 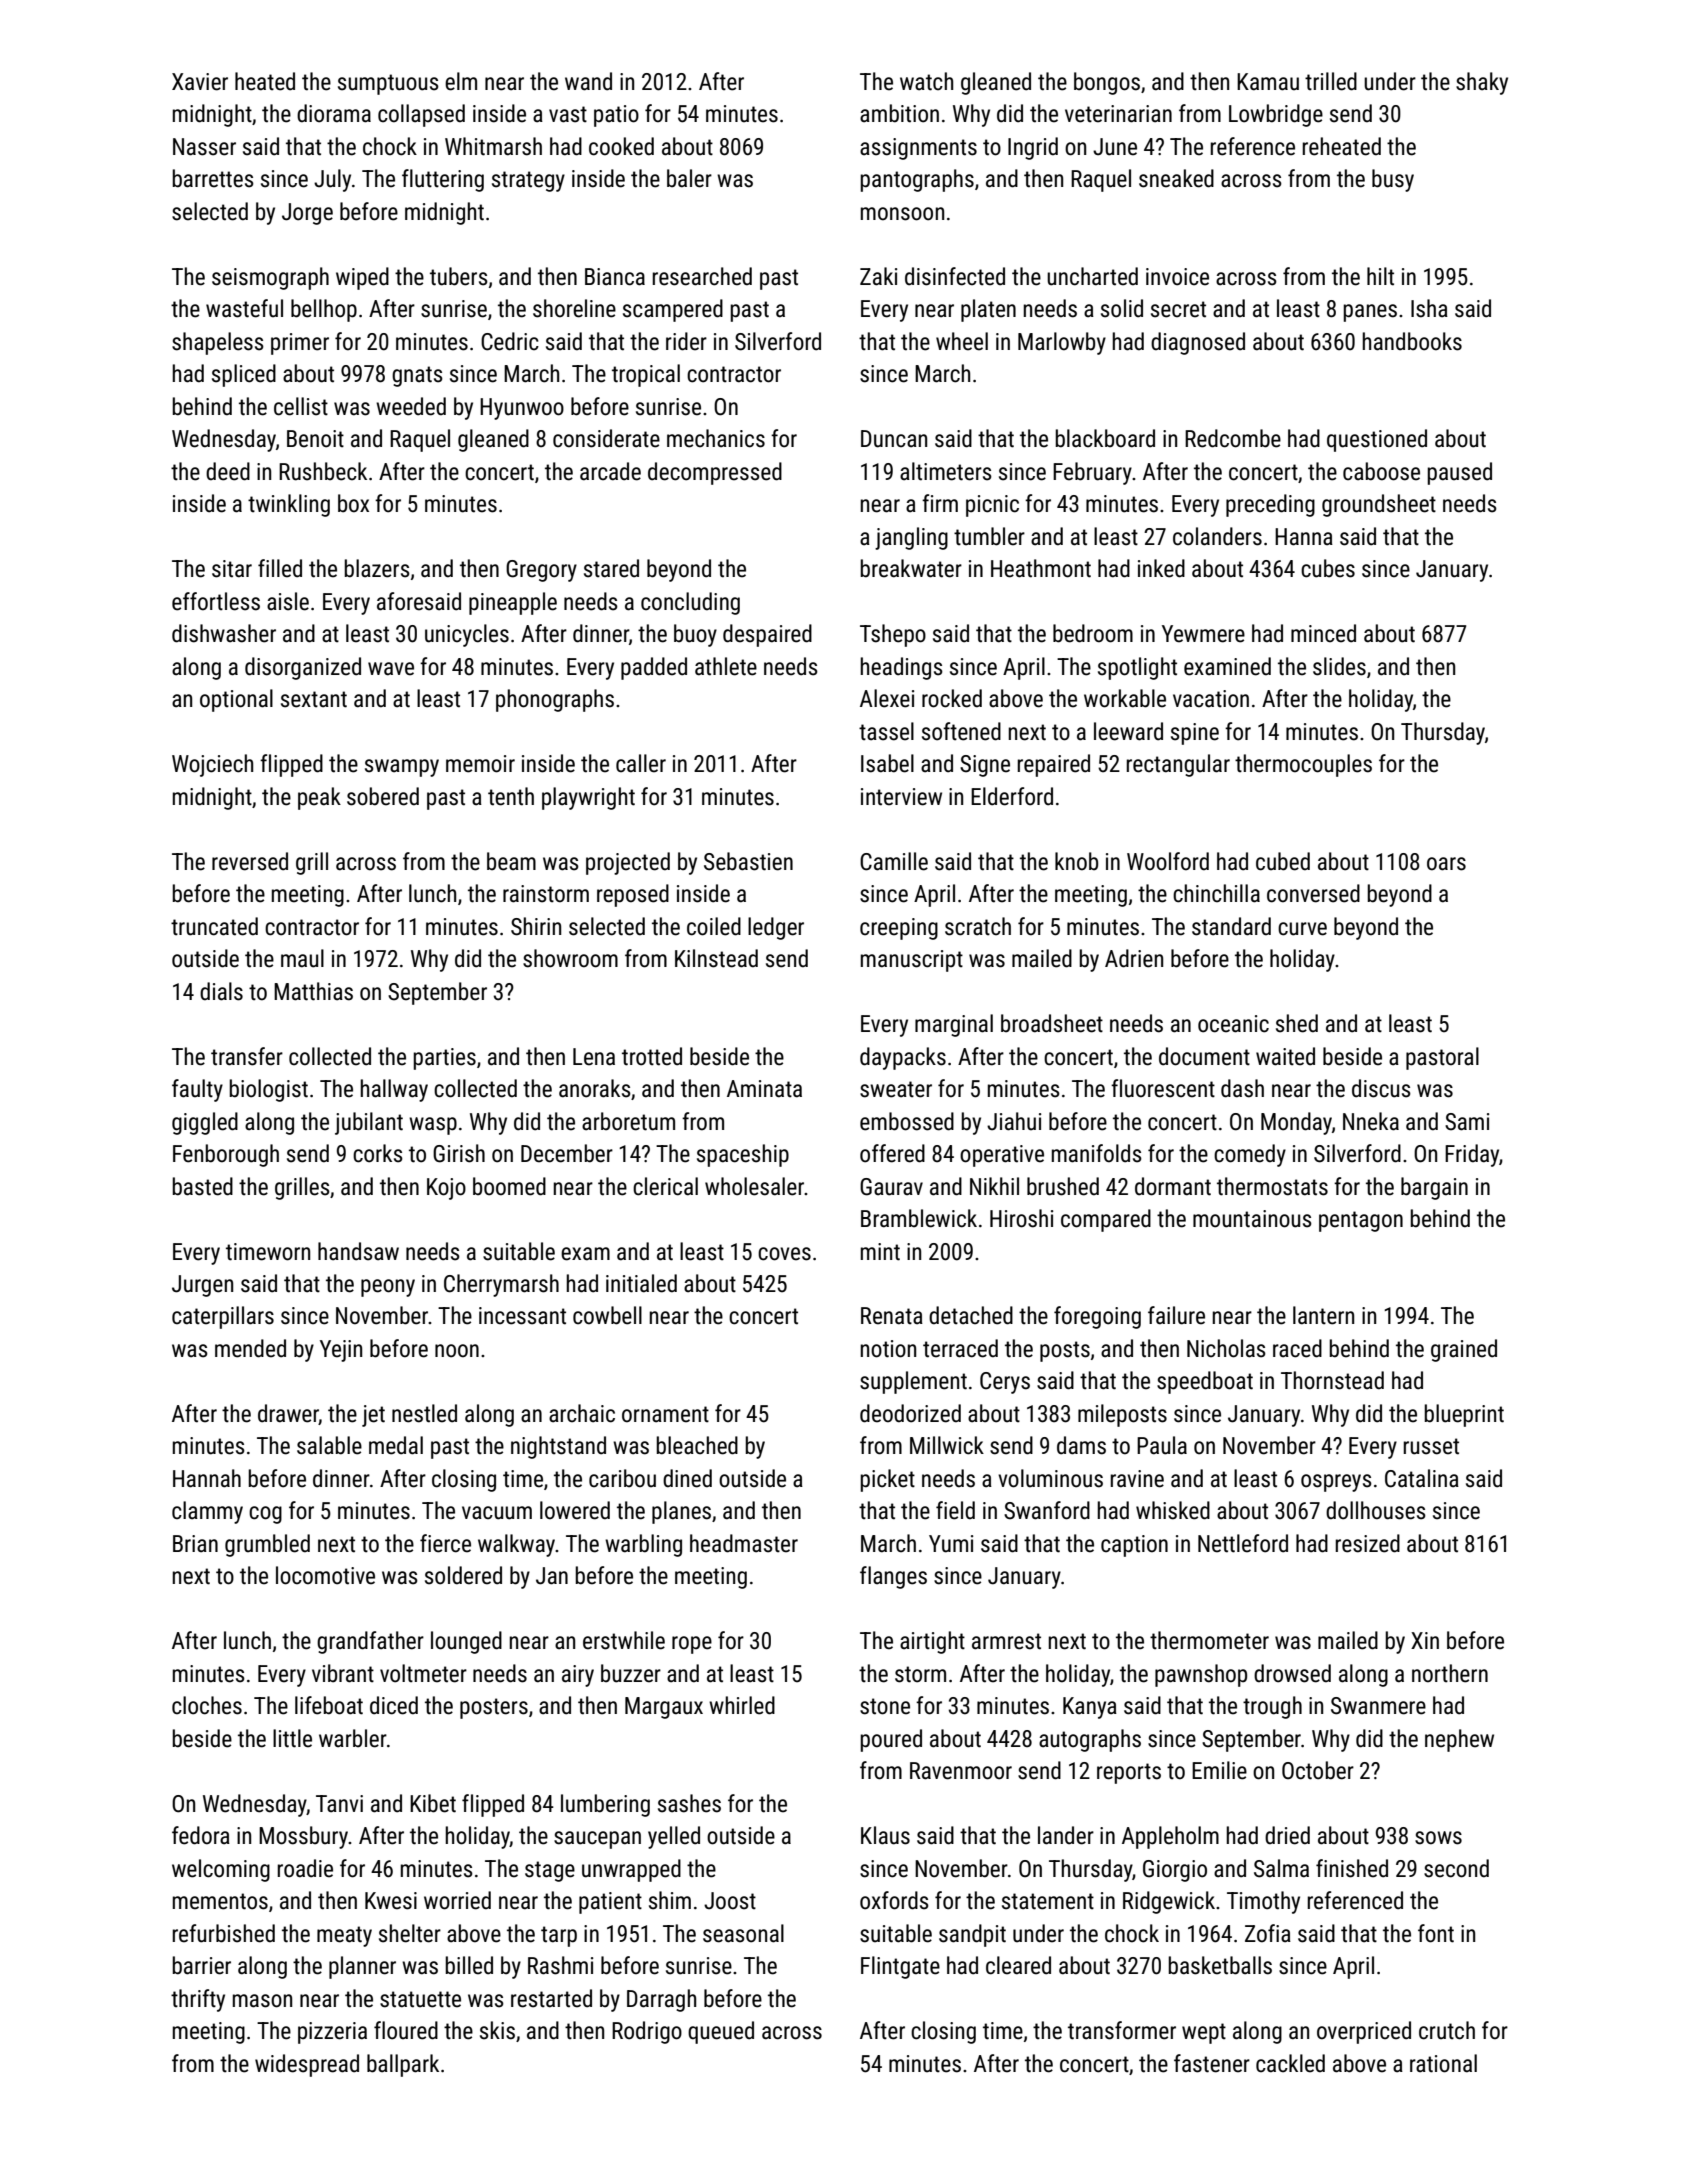 What do you see at coordinates (730, 1901) in the screenshot?
I see `Joost` at bounding box center [730, 1901].
